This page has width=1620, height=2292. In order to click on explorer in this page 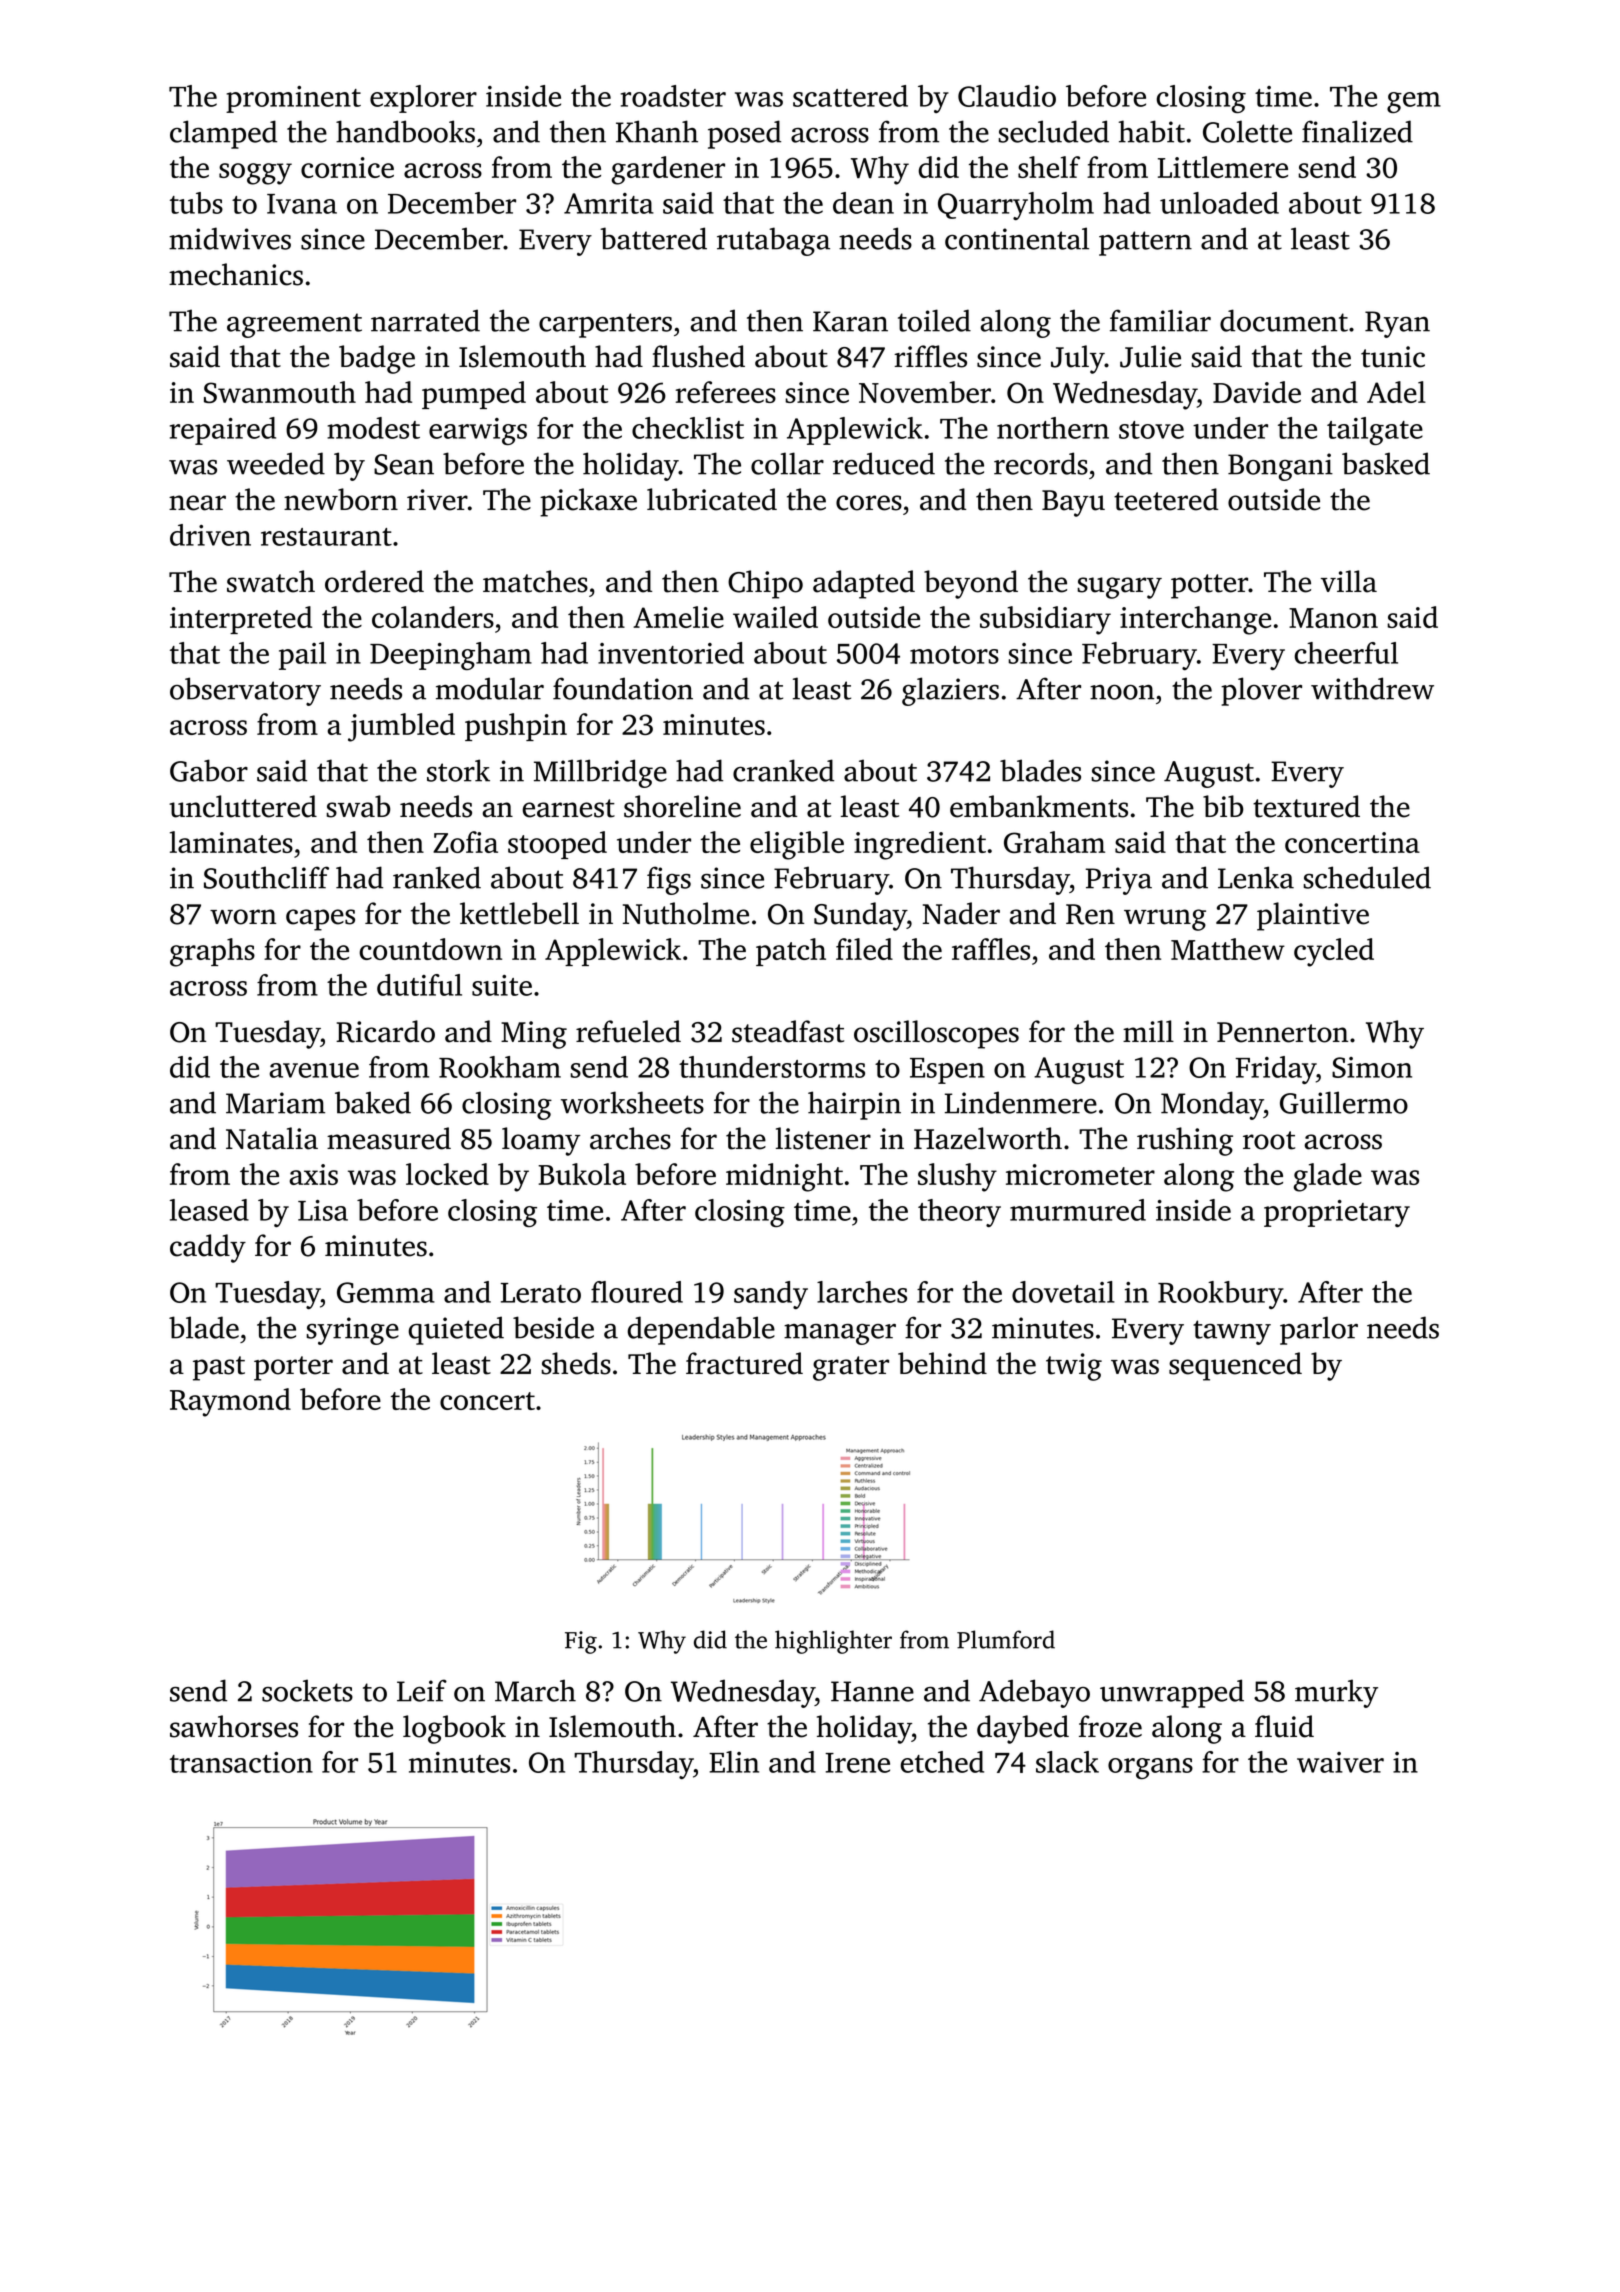, I will do `click(423, 99)`.
